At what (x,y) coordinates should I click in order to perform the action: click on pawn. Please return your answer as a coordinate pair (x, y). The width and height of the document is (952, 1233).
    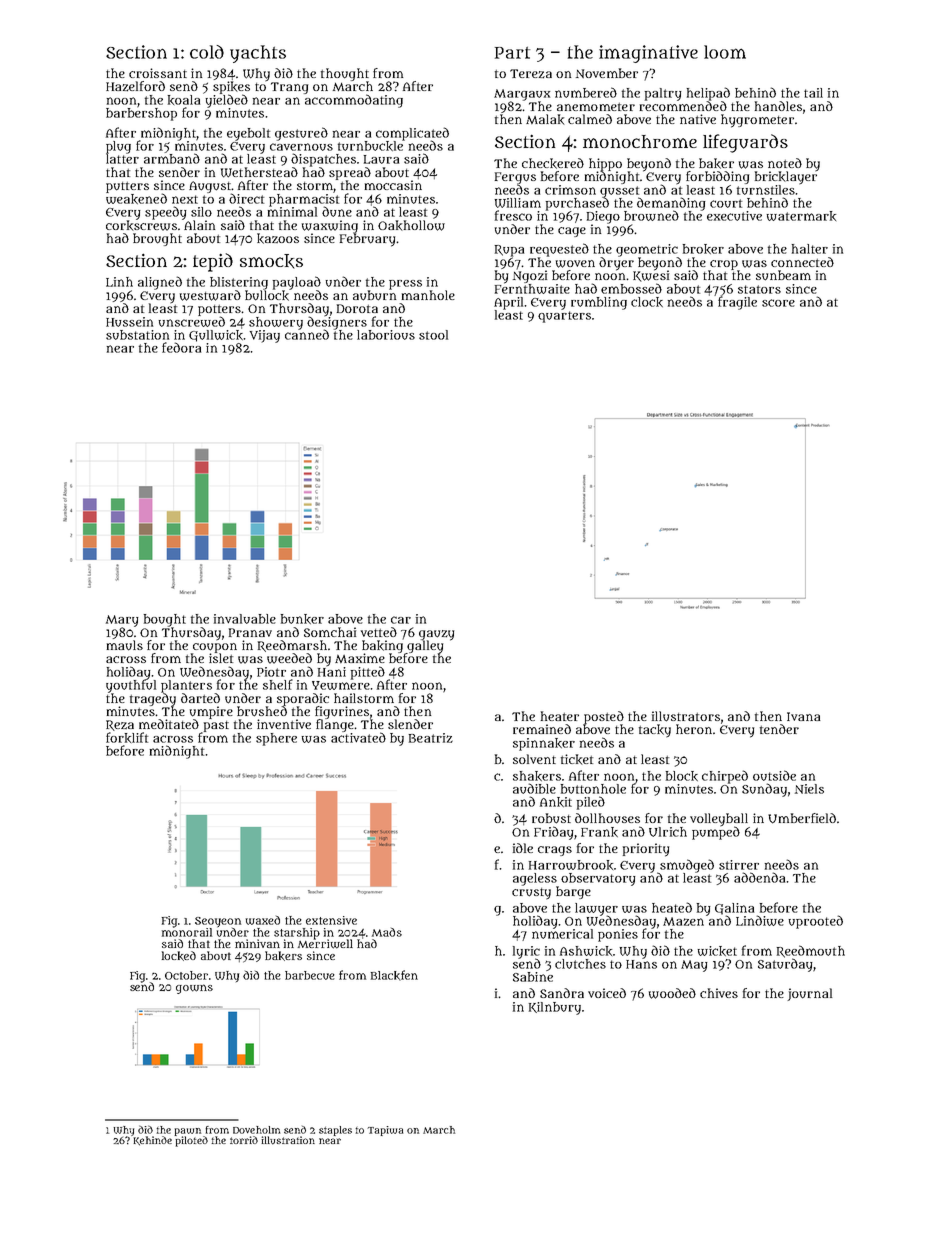
    Looking at the image, I should click on (187, 1132).
